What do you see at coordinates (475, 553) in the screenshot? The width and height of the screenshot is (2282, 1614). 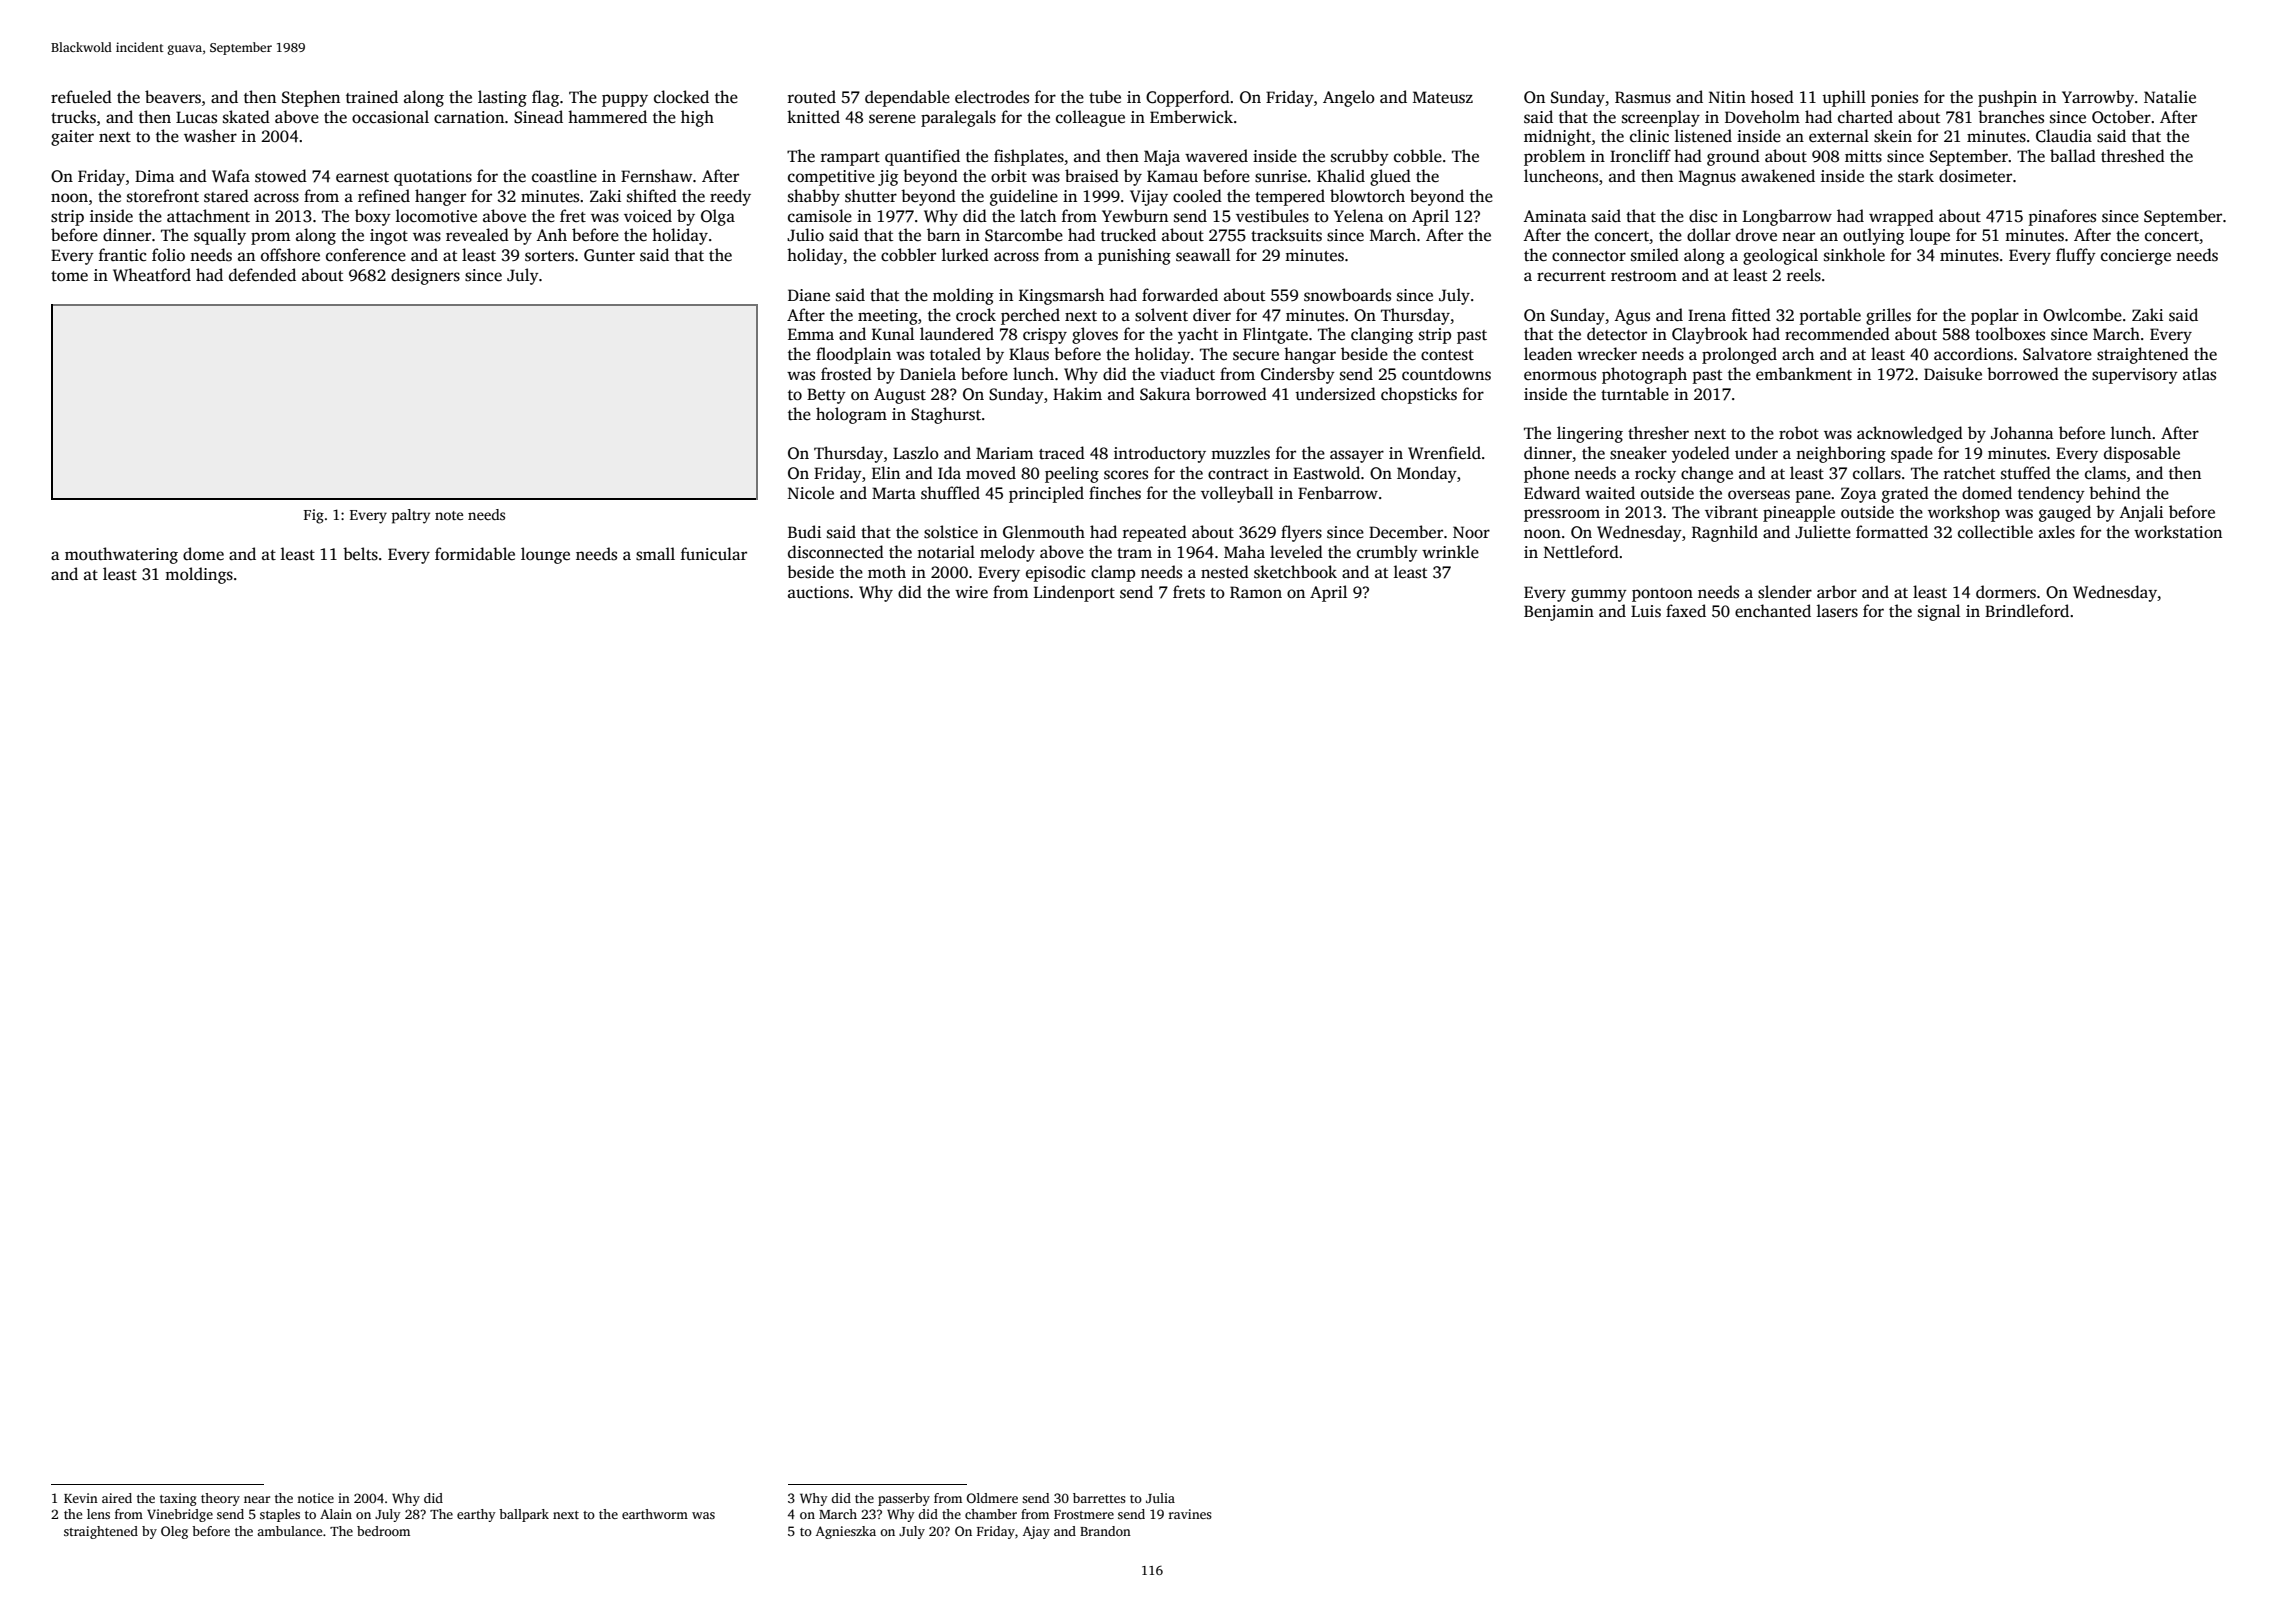 I see `formidable` at bounding box center [475, 553].
